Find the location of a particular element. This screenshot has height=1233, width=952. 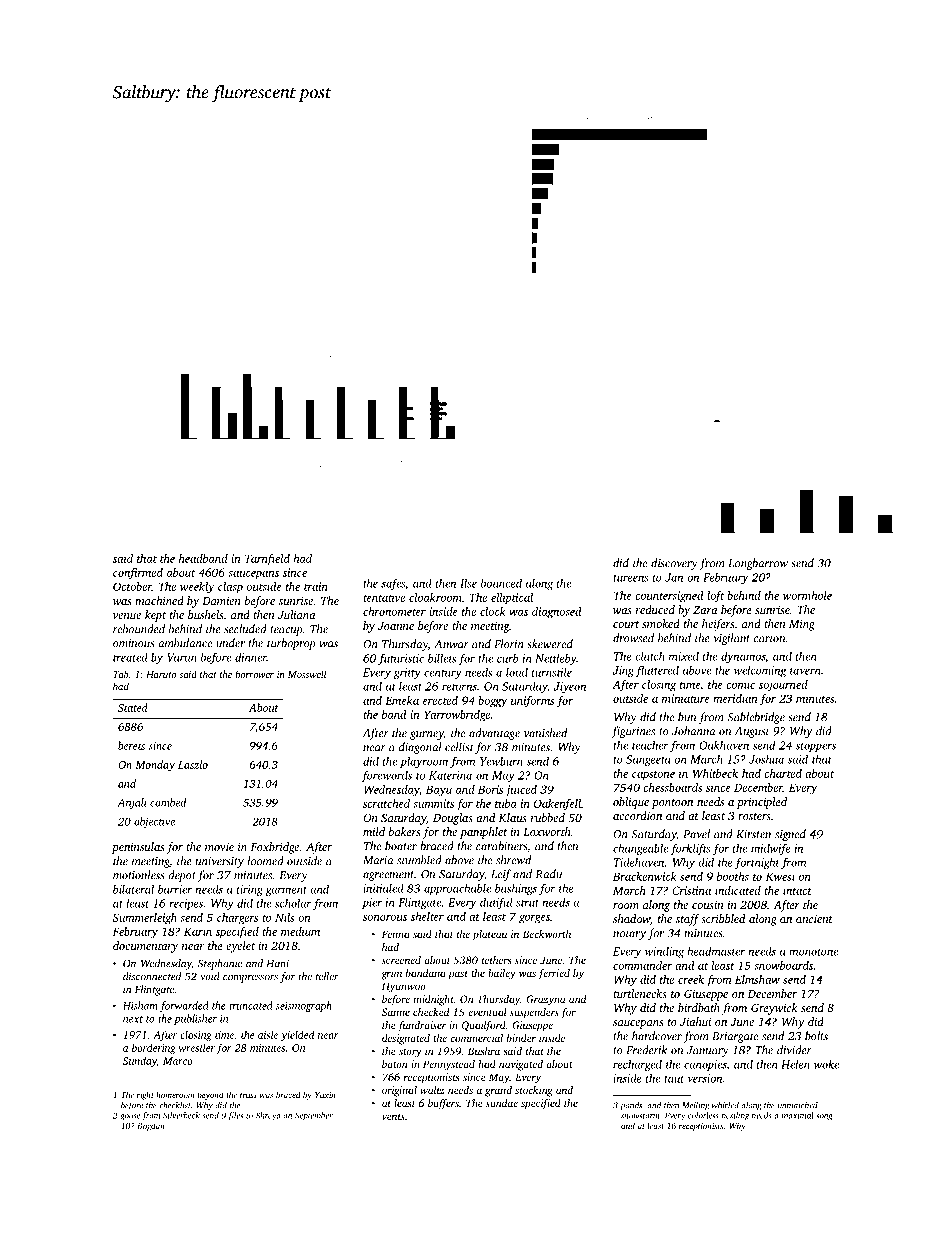

compressors is located at coordinates (250, 979).
